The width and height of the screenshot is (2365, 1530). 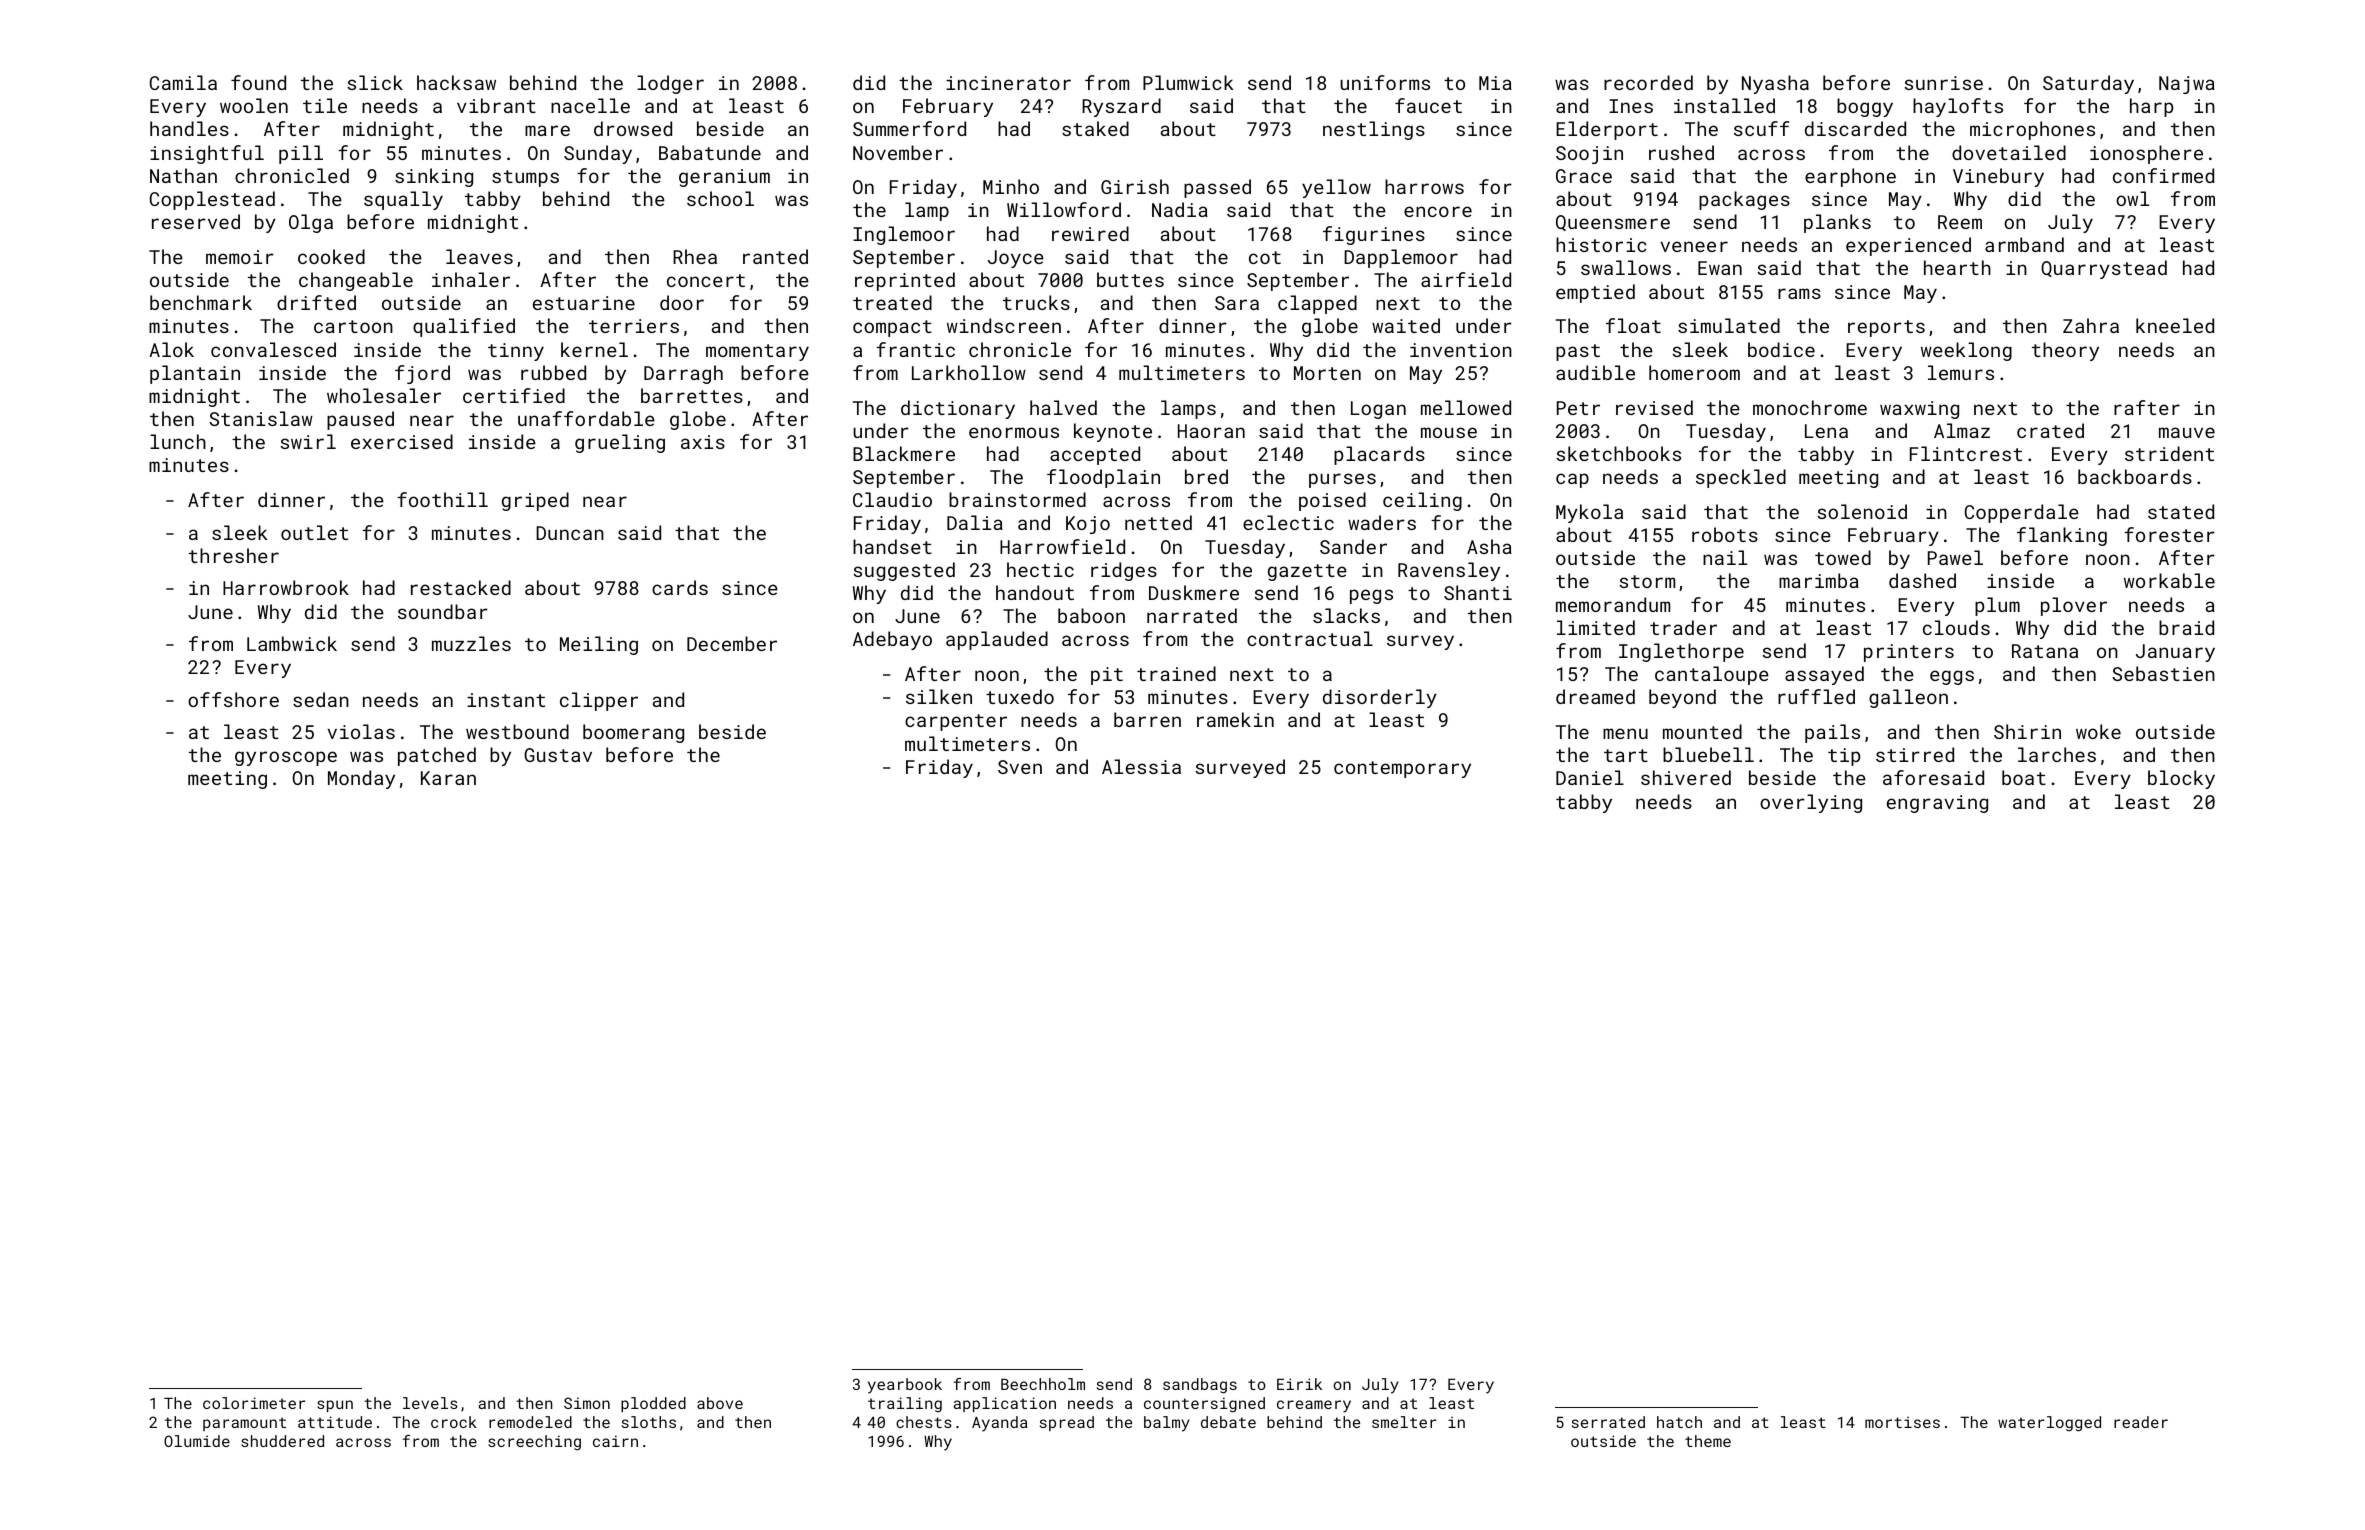 What do you see at coordinates (615, 1441) in the screenshot?
I see `cairn` at bounding box center [615, 1441].
